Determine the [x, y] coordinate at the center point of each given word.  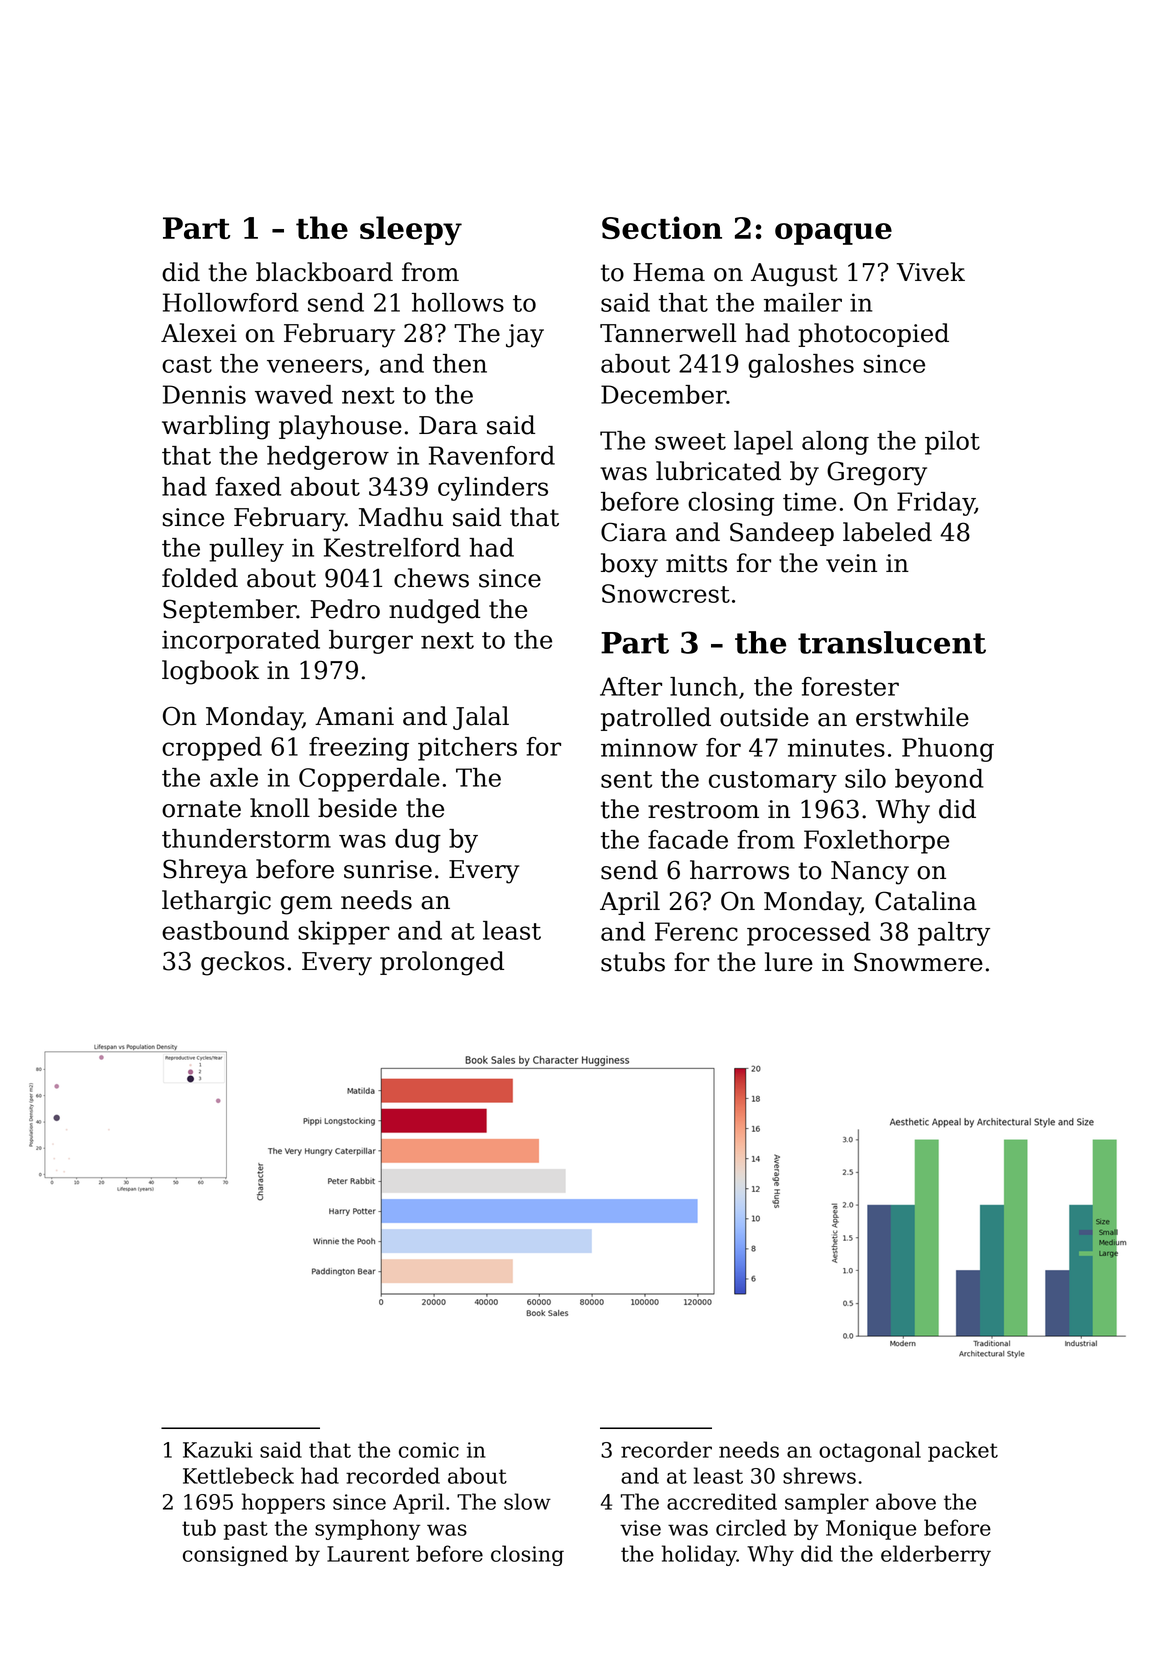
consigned [235, 1555]
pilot [952, 443]
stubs [633, 962]
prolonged [442, 963]
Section [662, 227]
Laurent [368, 1554]
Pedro [345, 609]
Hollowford [231, 302]
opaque [833, 234]
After [631, 686]
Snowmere [918, 962]
